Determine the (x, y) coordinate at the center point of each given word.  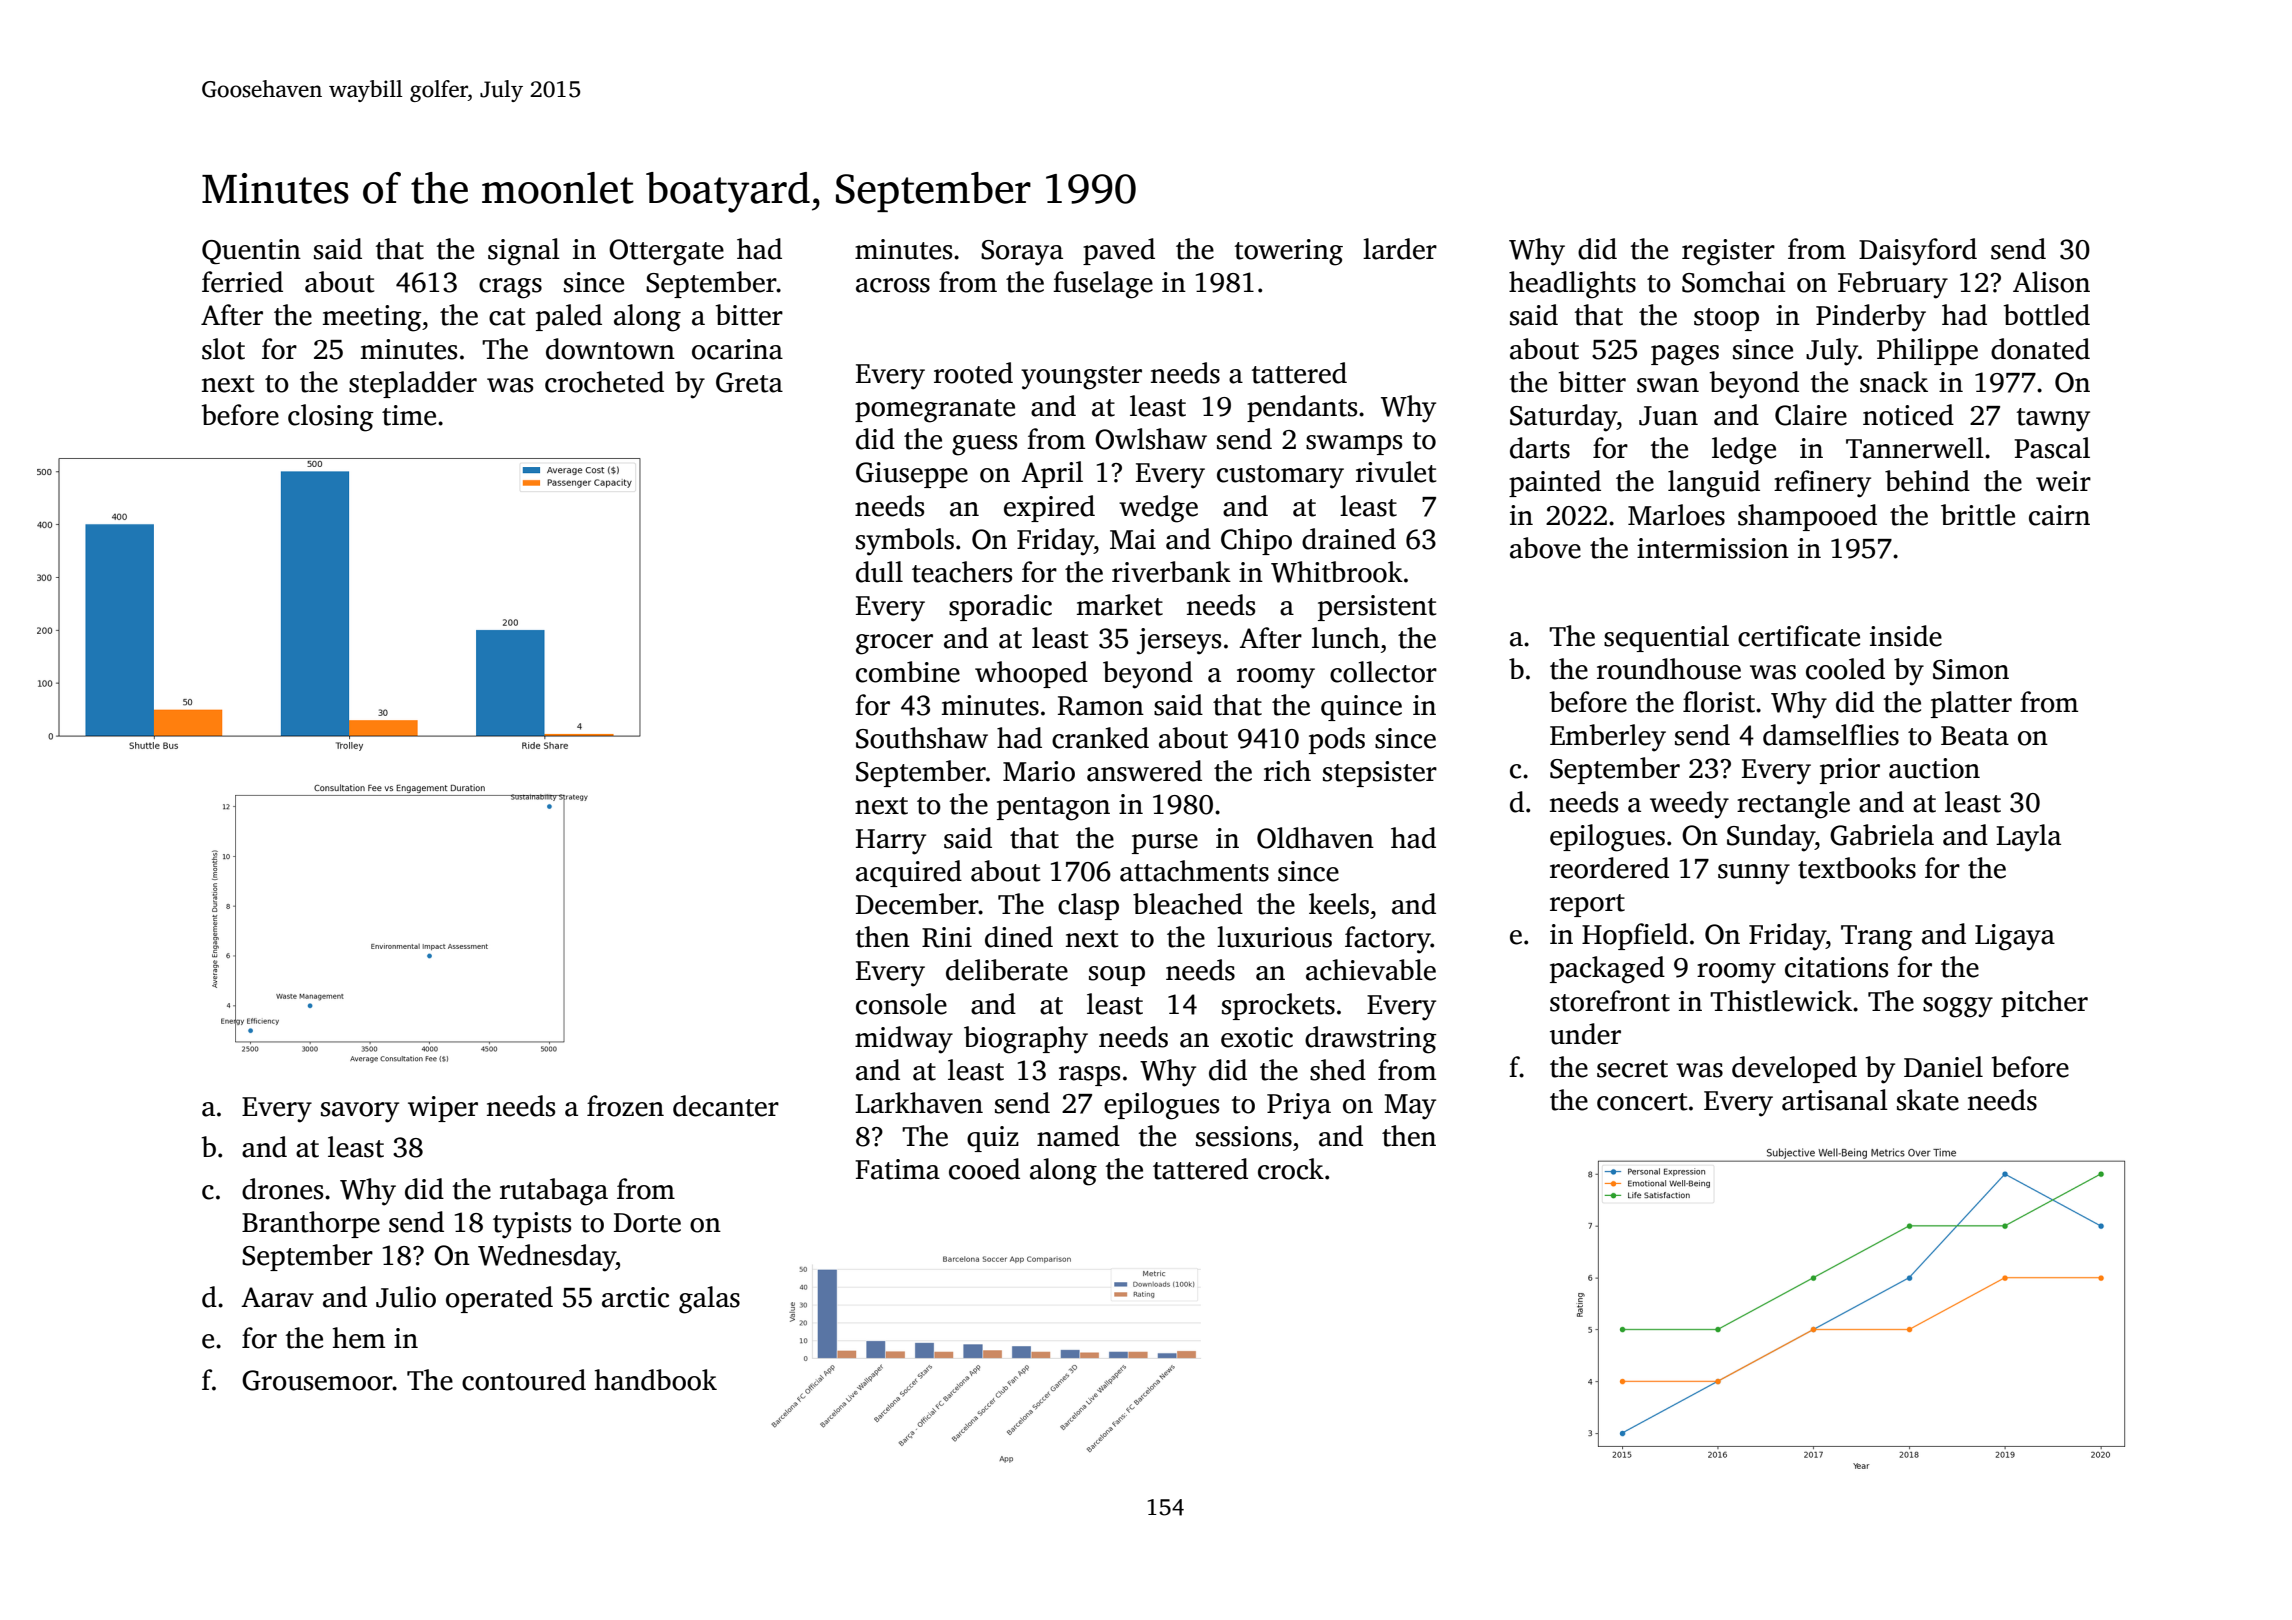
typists (532, 1225)
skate (1928, 1100)
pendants (1302, 408)
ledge (1744, 451)
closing (331, 418)
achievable (1371, 970)
